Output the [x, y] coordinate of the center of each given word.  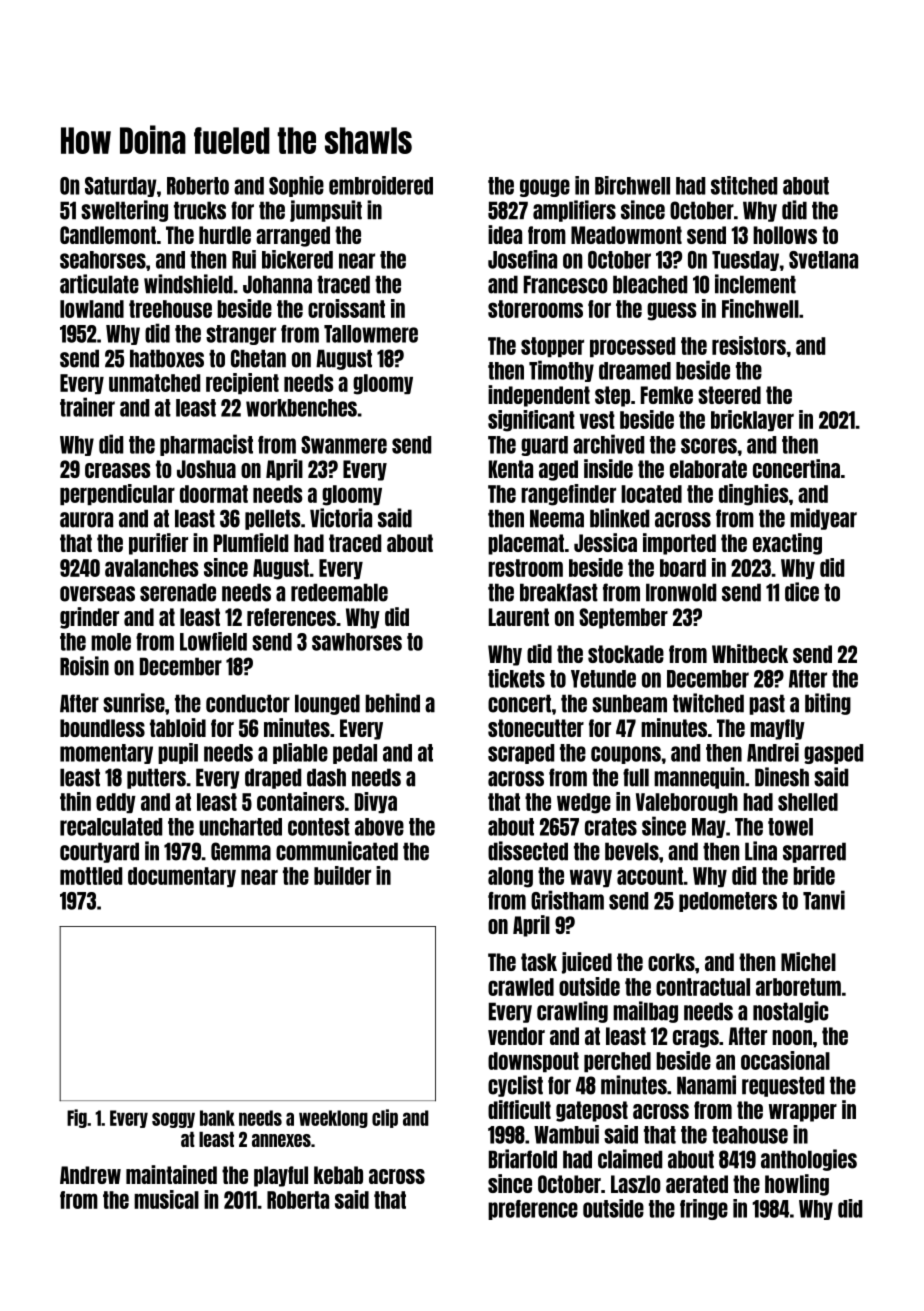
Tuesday [745, 261]
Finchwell [760, 308]
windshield [188, 284]
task [539, 962]
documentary [182, 877]
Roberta [298, 1200]
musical [166, 1199]
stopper [552, 347]
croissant [346, 308]
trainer [87, 407]
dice [802, 592]
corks [671, 962]
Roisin [84, 666]
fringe [704, 1209]
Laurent [519, 617]
